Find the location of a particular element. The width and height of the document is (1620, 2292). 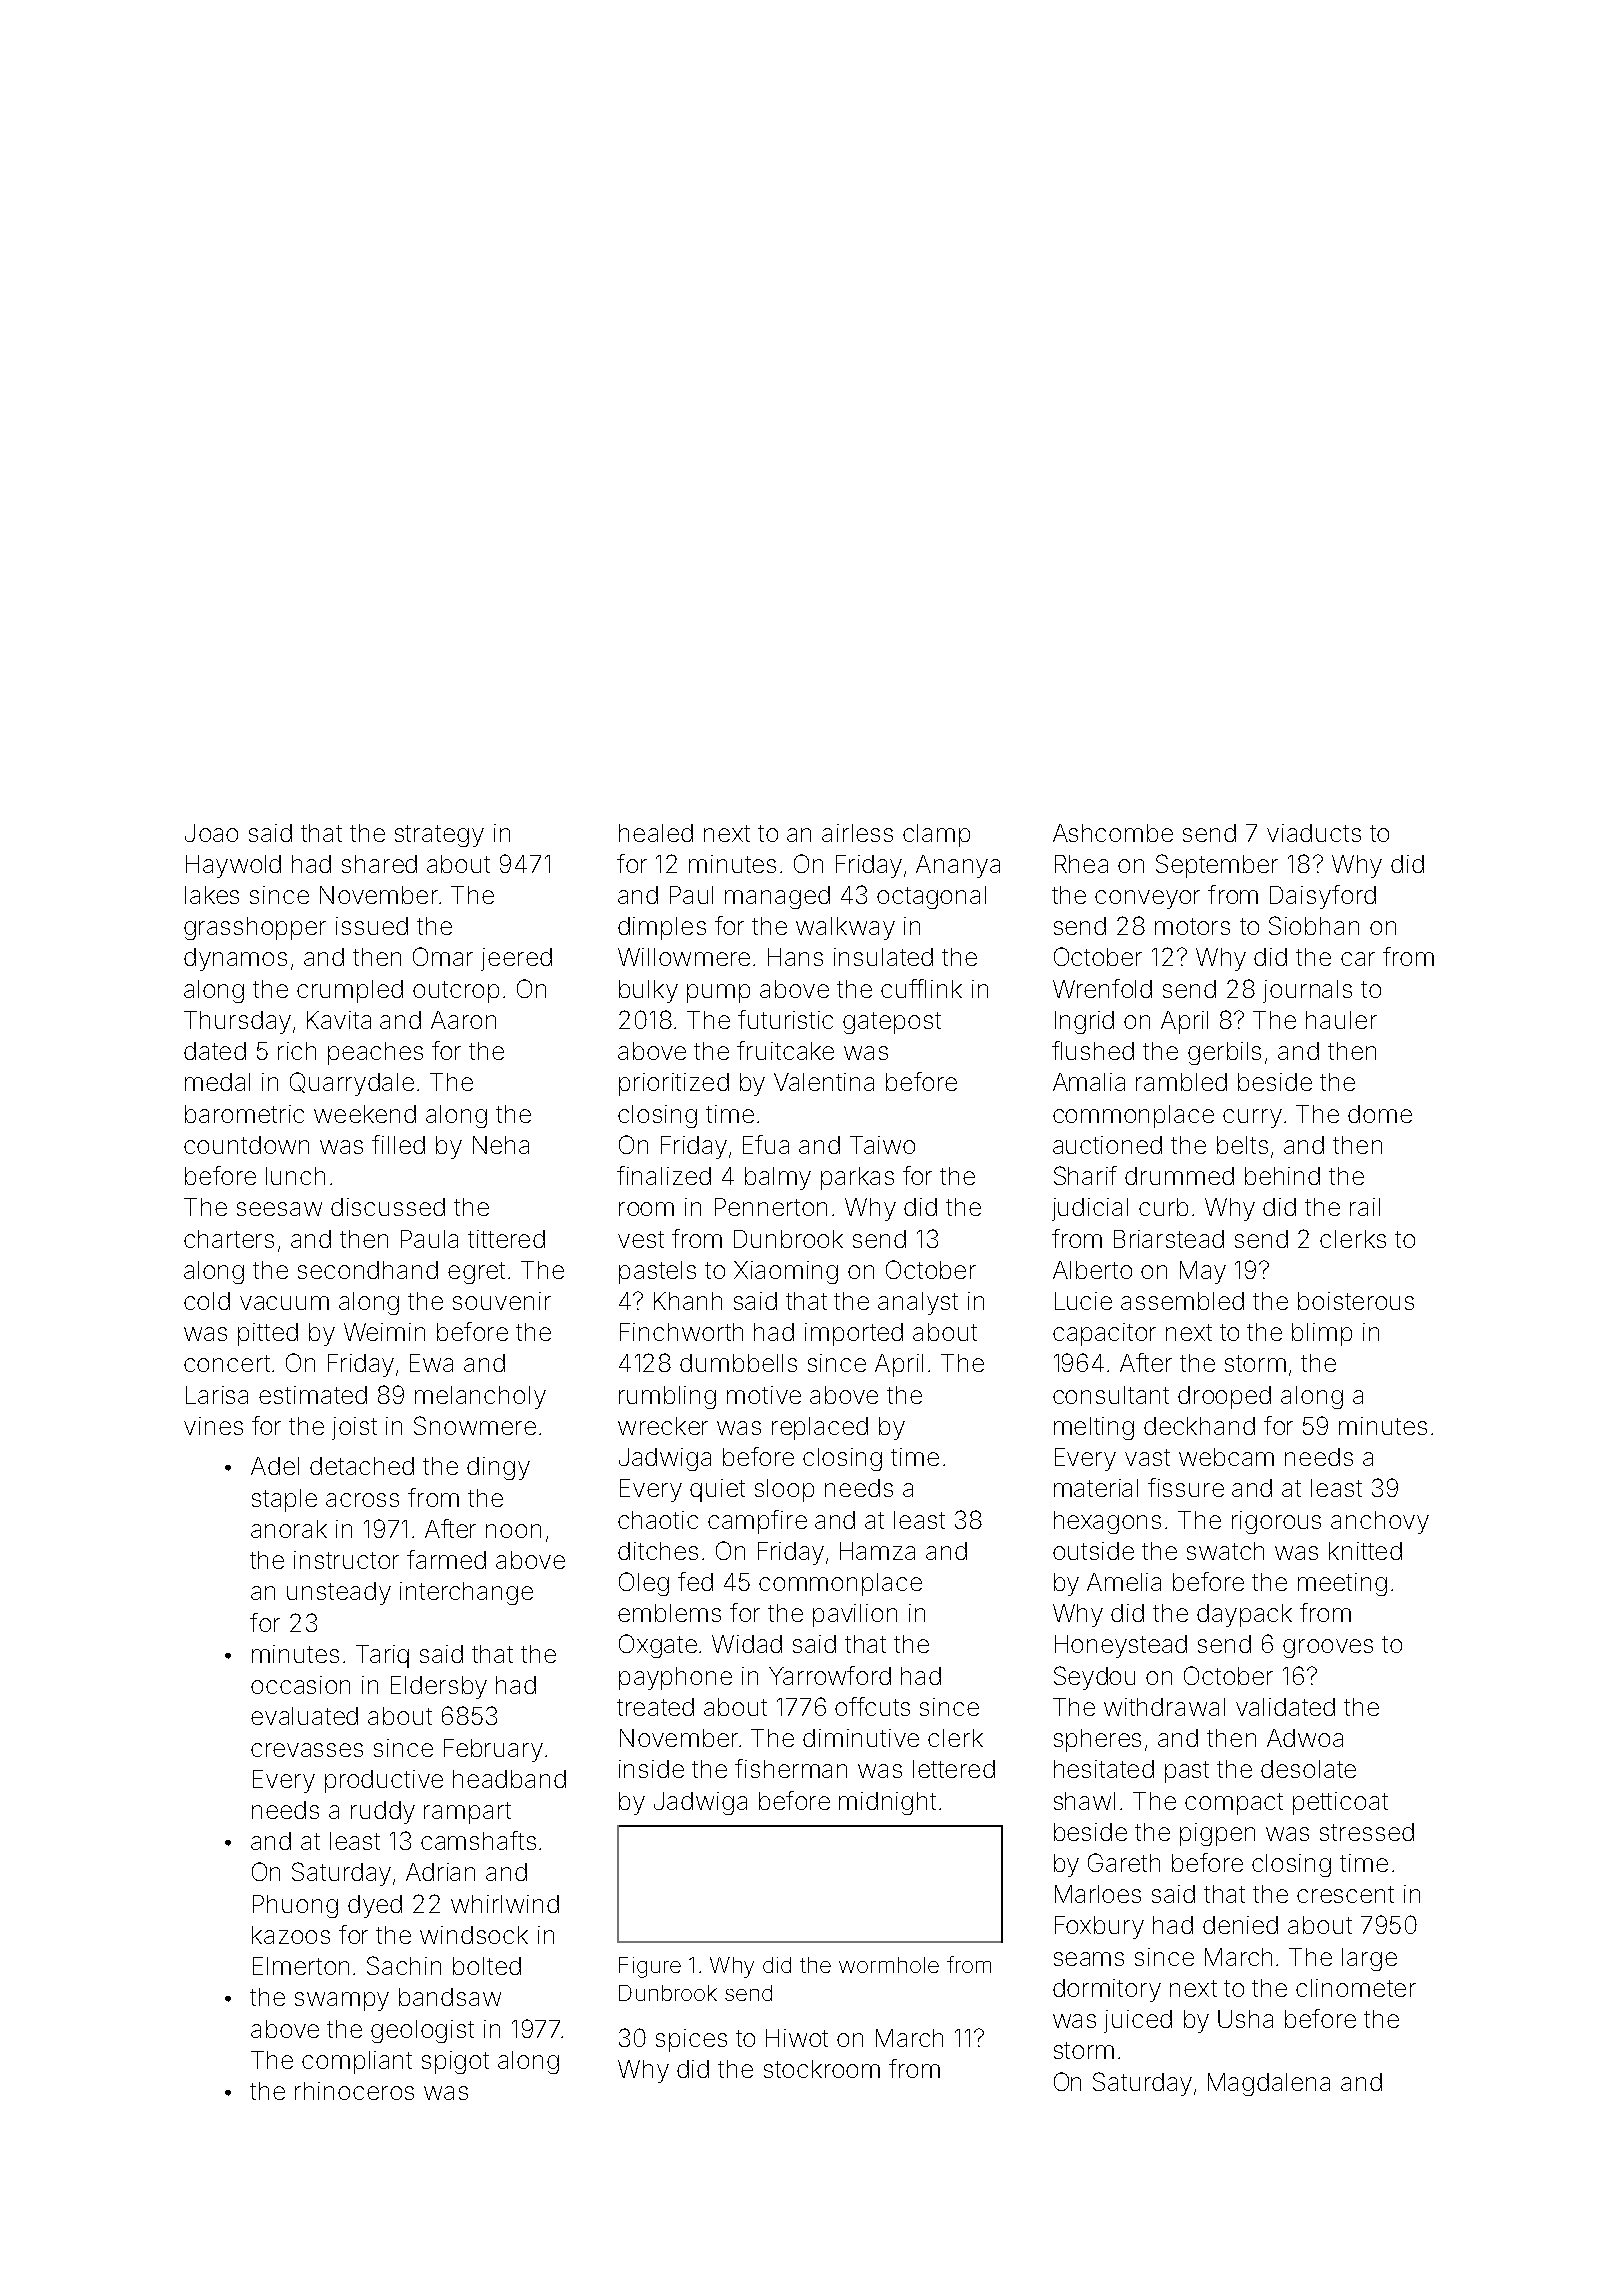

Neha is located at coordinates (501, 1145).
